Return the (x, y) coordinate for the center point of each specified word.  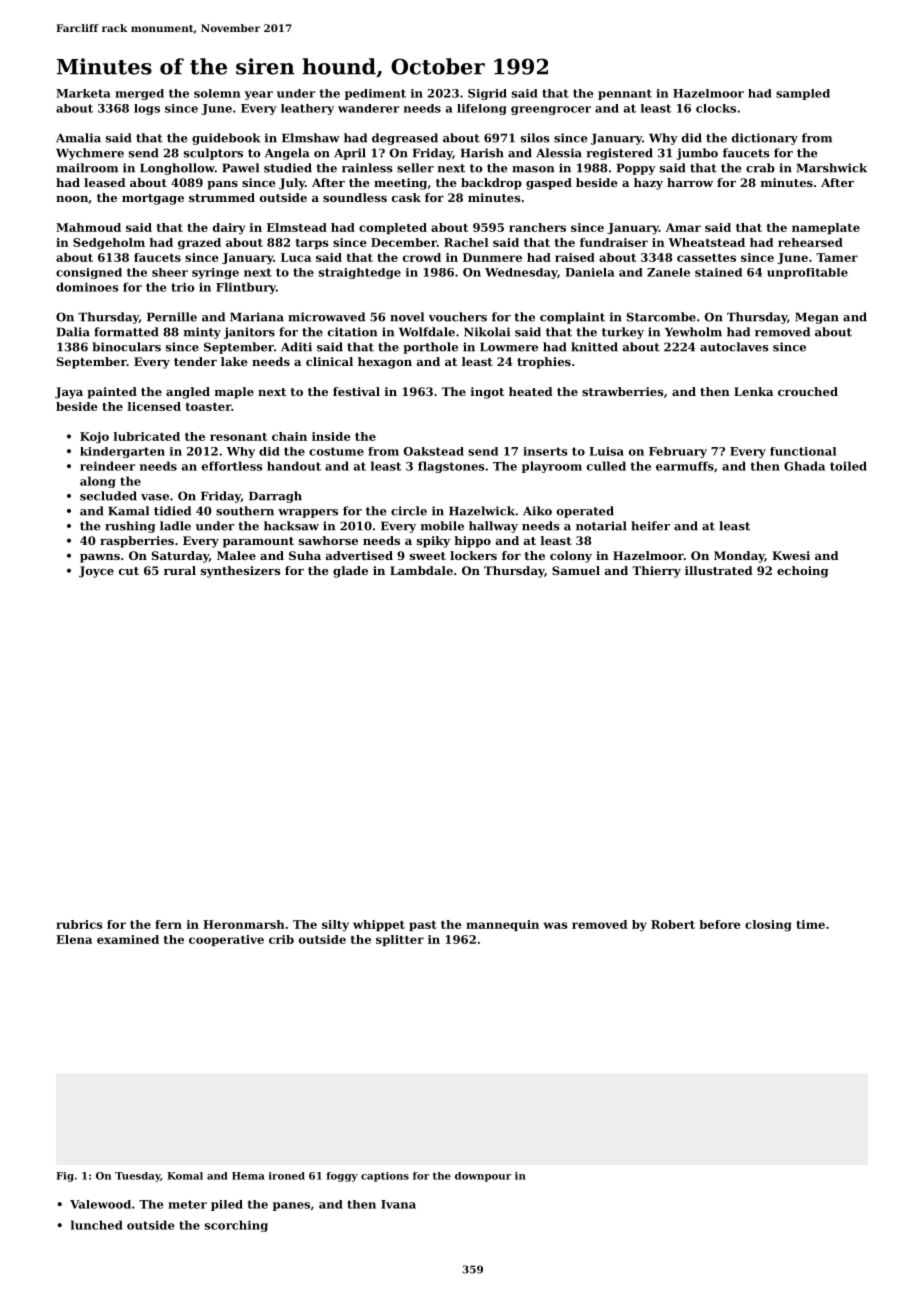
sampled (803, 94)
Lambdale (421, 570)
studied (288, 168)
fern (168, 924)
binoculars (126, 347)
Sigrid (487, 94)
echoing (802, 572)
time (810, 924)
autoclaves (734, 347)
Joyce (96, 572)
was (555, 925)
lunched (97, 1225)
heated (530, 391)
